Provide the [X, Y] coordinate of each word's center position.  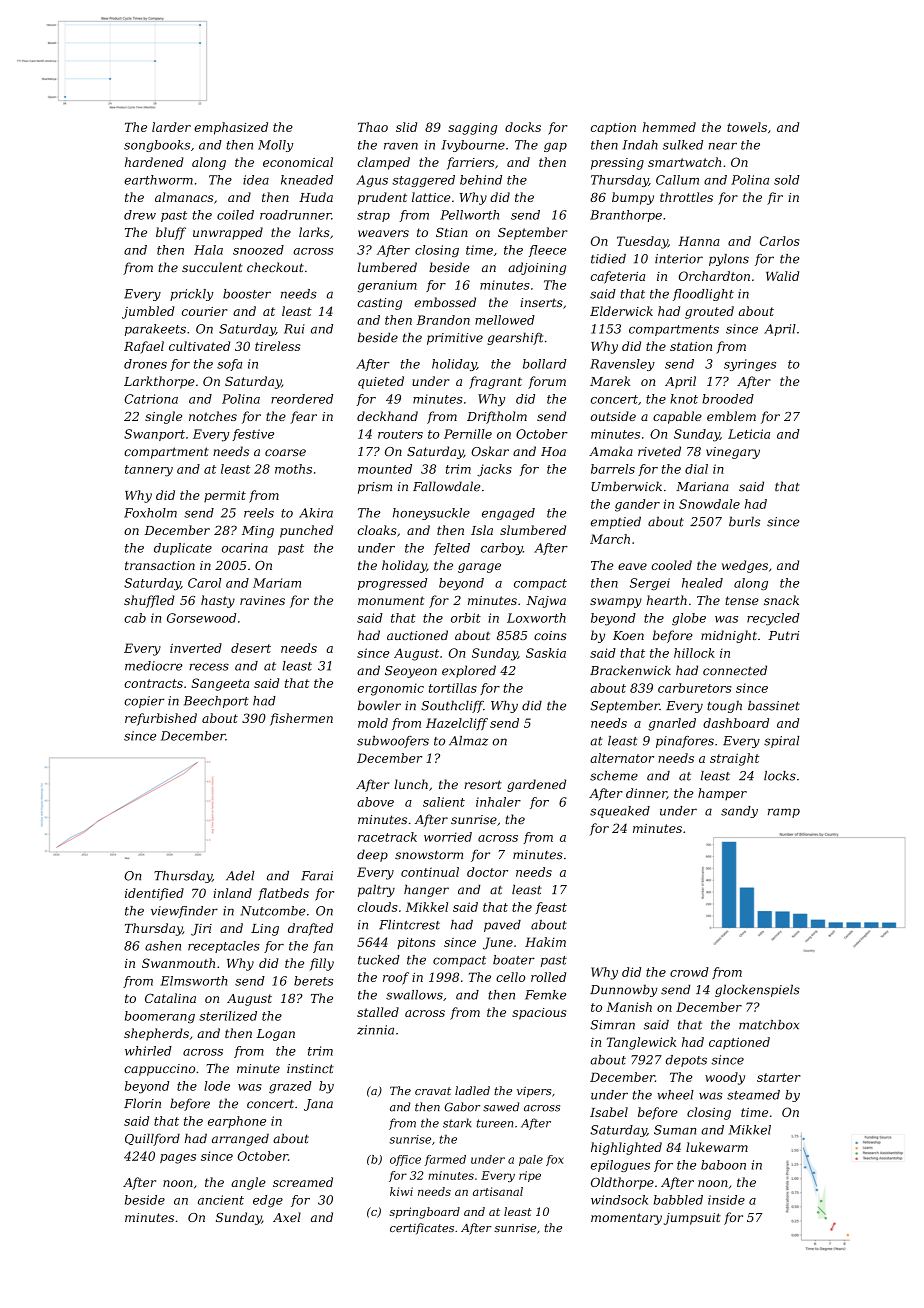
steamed [753, 1095]
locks [780, 776]
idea [256, 180]
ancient [221, 1200]
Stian [452, 232]
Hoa [553, 451]
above [375, 802]
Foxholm [150, 513]
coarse [285, 452]
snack [781, 600]
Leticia [749, 434]
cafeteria [618, 277]
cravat [433, 1091]
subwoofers [393, 742]
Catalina [170, 998]
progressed [392, 584]
